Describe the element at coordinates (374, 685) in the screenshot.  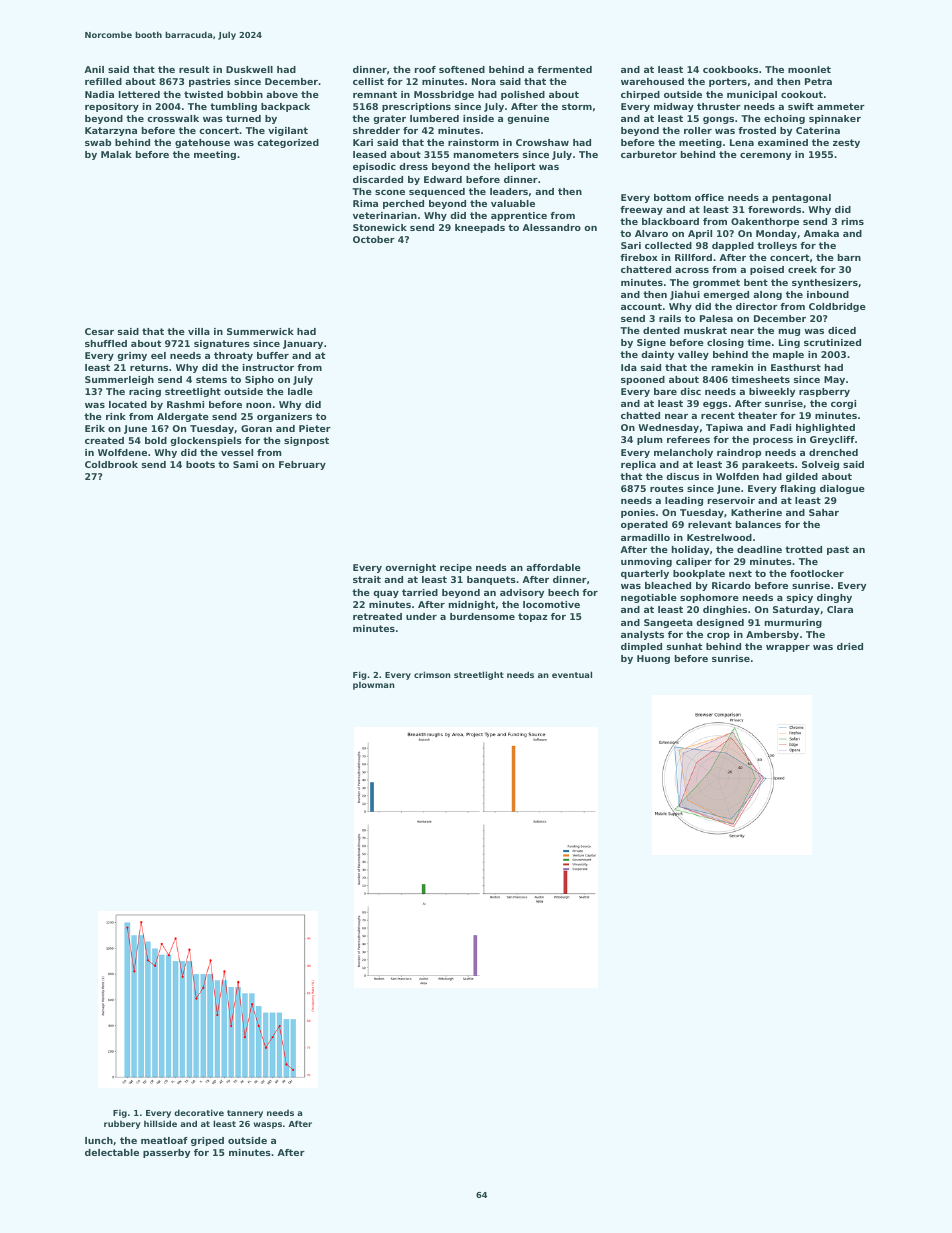
I see `plowman` at that location.
